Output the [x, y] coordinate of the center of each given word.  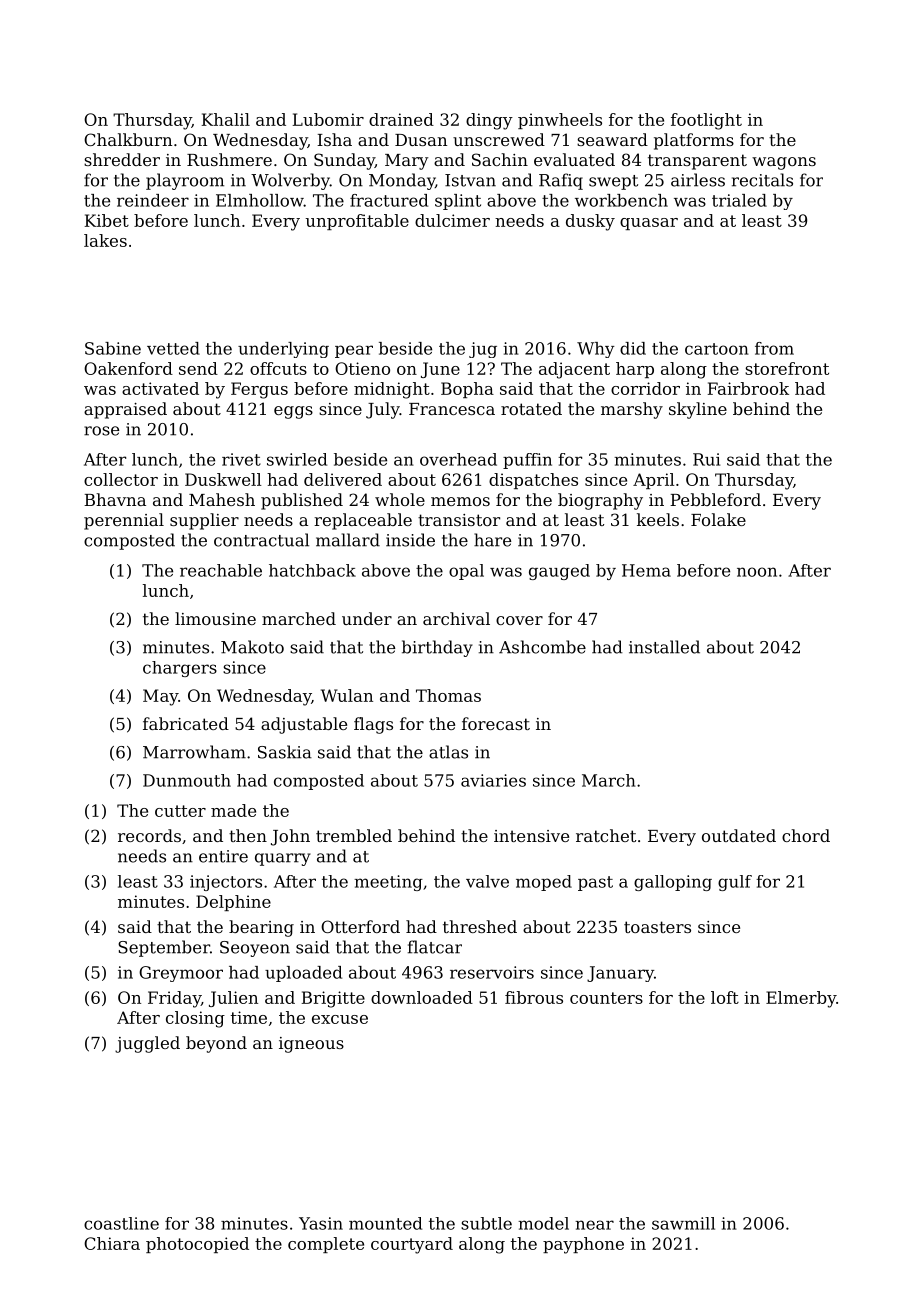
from [774, 348]
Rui [706, 459]
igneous [311, 1045]
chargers [180, 669]
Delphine [233, 903]
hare [492, 540]
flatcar [435, 947]
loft [725, 997]
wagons [784, 163]
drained [401, 119]
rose [101, 431]
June [440, 370]
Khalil [226, 119]
